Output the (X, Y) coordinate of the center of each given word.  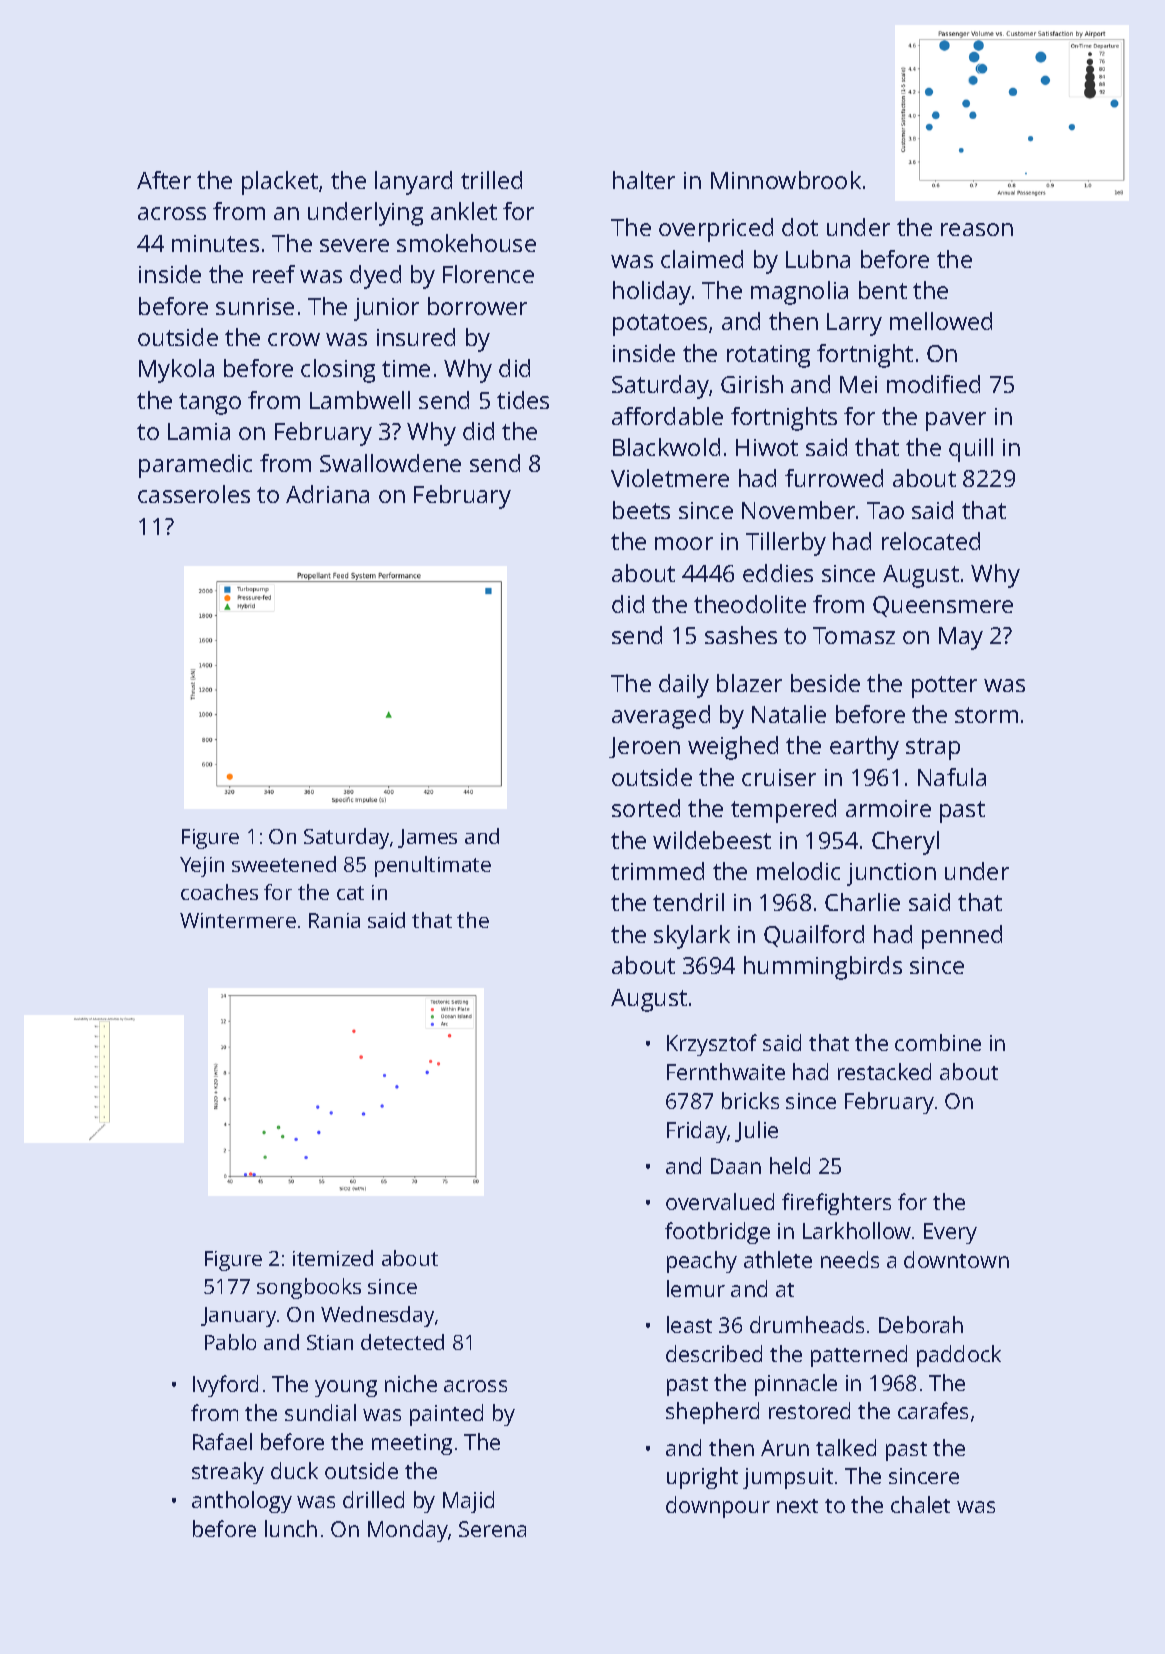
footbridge (717, 1233)
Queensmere (943, 606)
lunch (291, 1528)
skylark (692, 937)
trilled (491, 180)
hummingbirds (823, 968)
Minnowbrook (786, 180)
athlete (778, 1259)
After (164, 180)
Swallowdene (390, 463)
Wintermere (238, 920)
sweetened (284, 864)
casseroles (194, 494)
